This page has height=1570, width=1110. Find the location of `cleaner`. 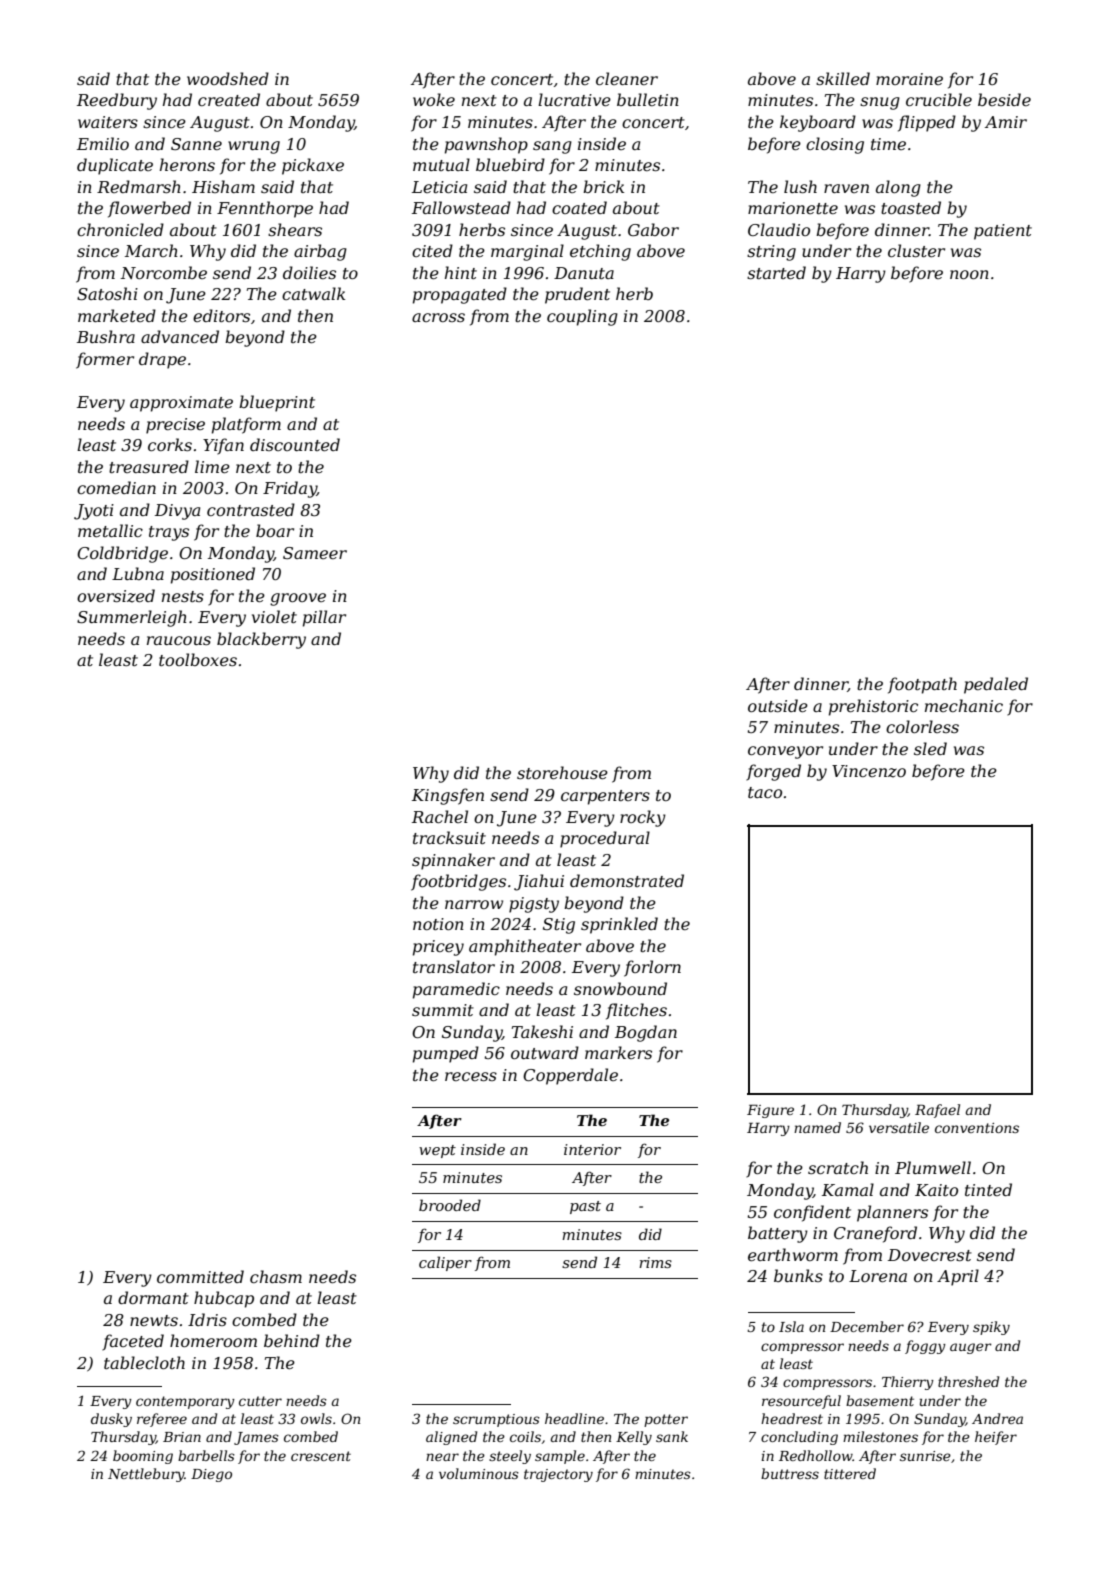

cleaner is located at coordinates (627, 78).
